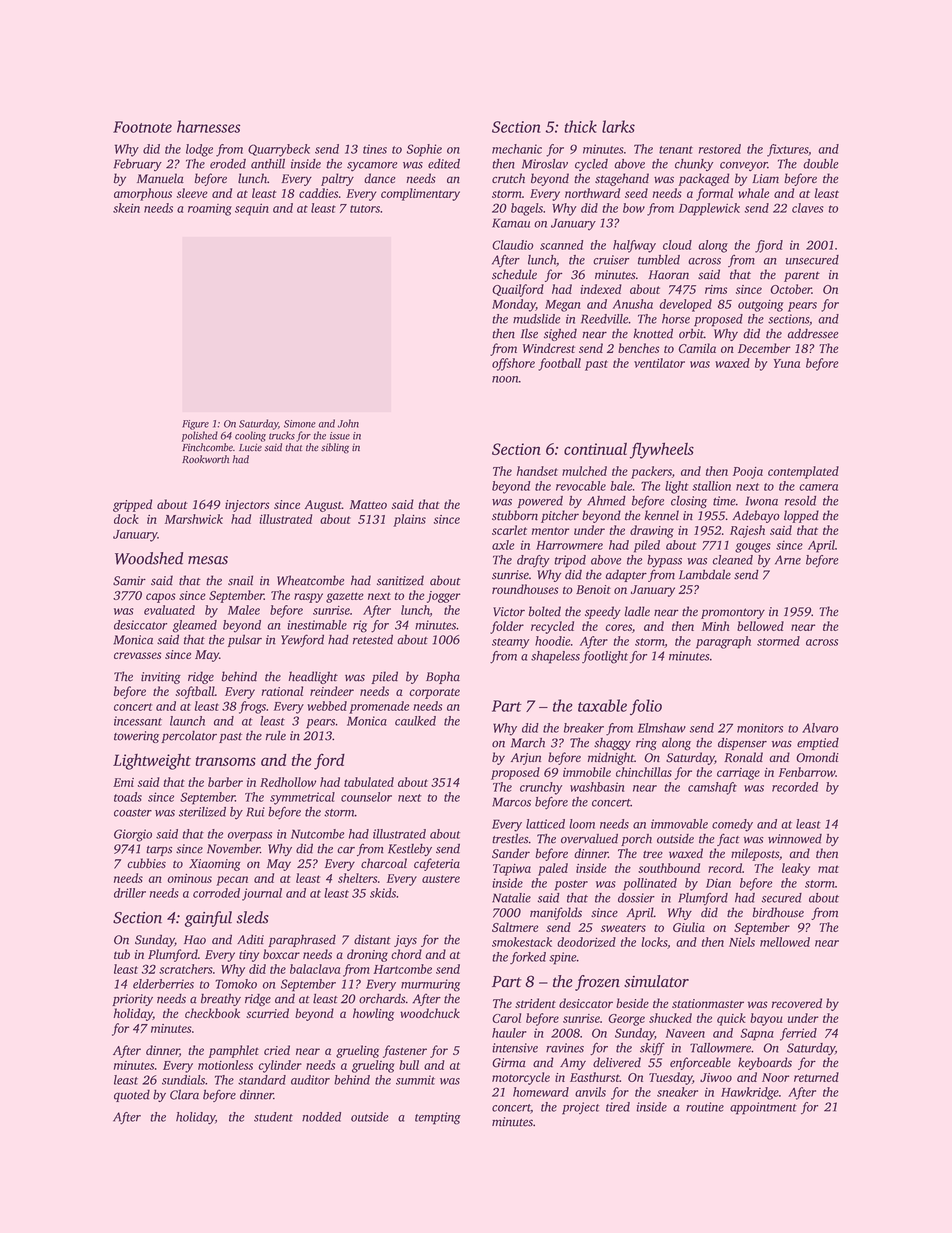  I want to click on quoted, so click(132, 1095).
